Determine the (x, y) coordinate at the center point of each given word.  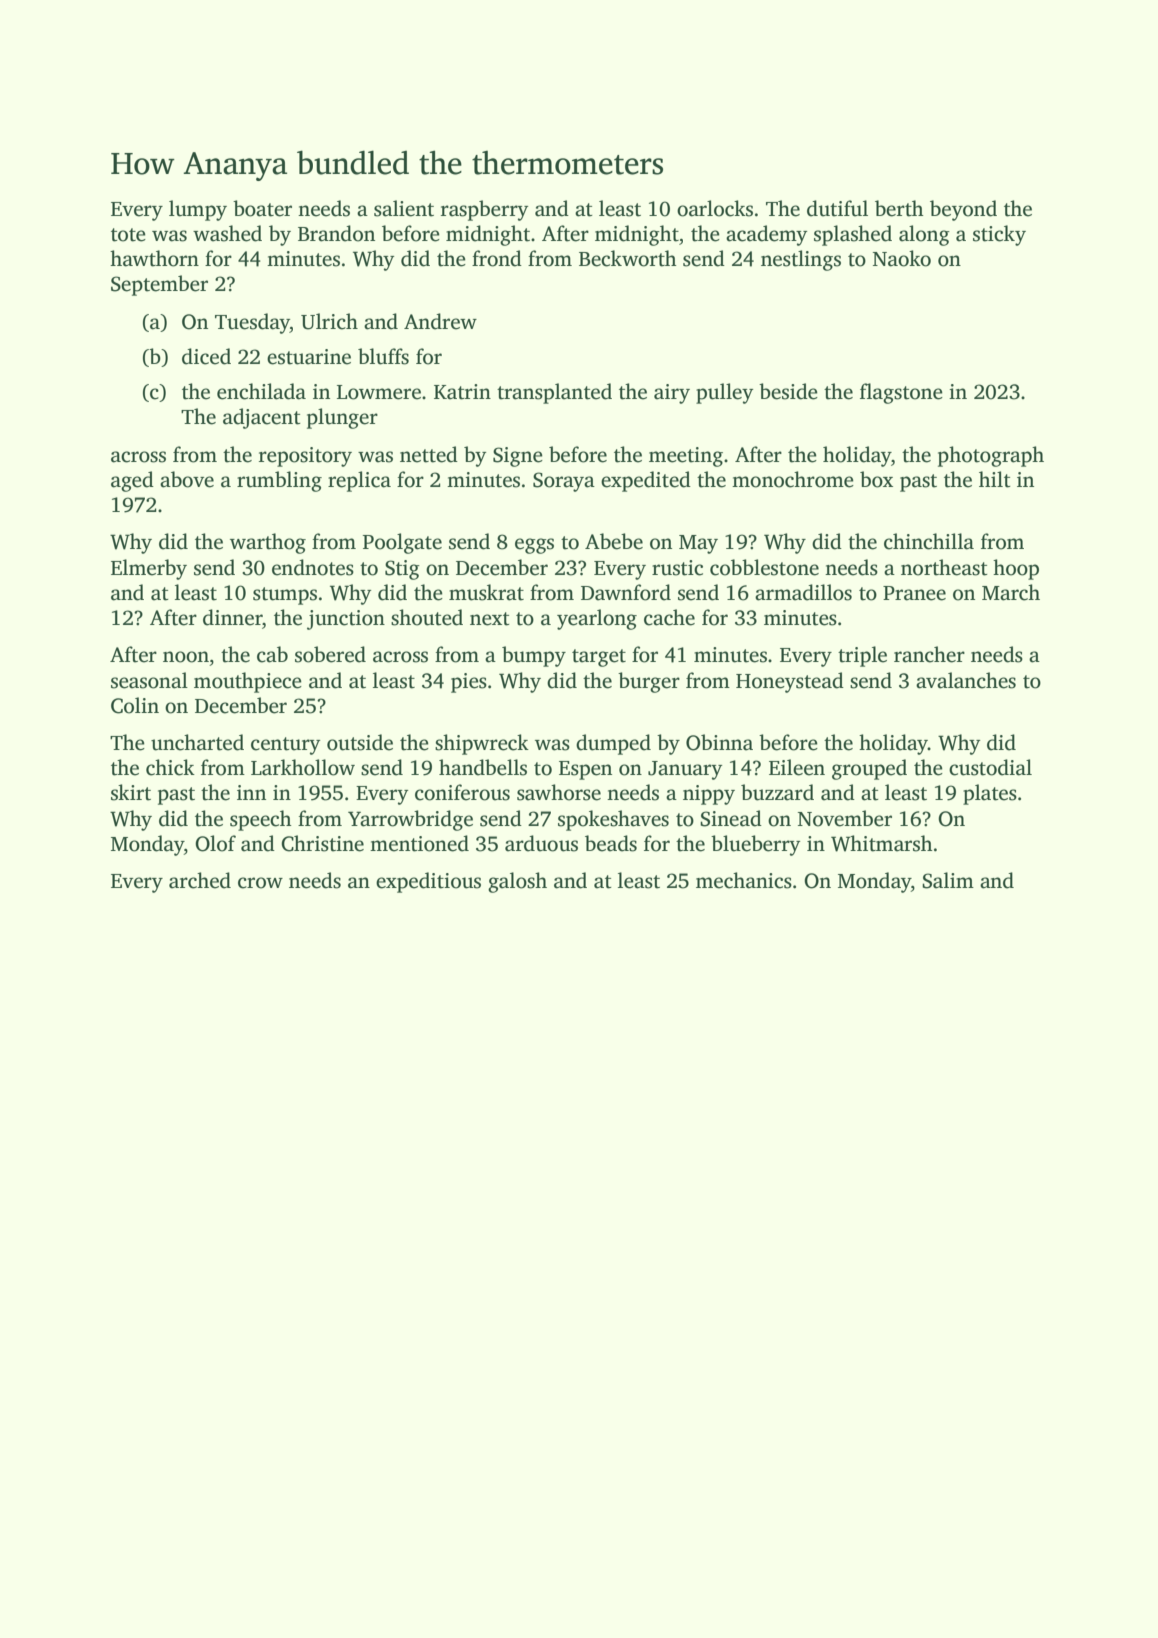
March (1011, 592)
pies (469, 683)
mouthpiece (248, 682)
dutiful (837, 208)
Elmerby (149, 569)
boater (262, 208)
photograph (991, 456)
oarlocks (715, 208)
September (159, 285)
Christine (322, 843)
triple (862, 656)
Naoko (902, 258)
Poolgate (402, 543)
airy (672, 394)
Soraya (564, 482)
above (187, 479)
